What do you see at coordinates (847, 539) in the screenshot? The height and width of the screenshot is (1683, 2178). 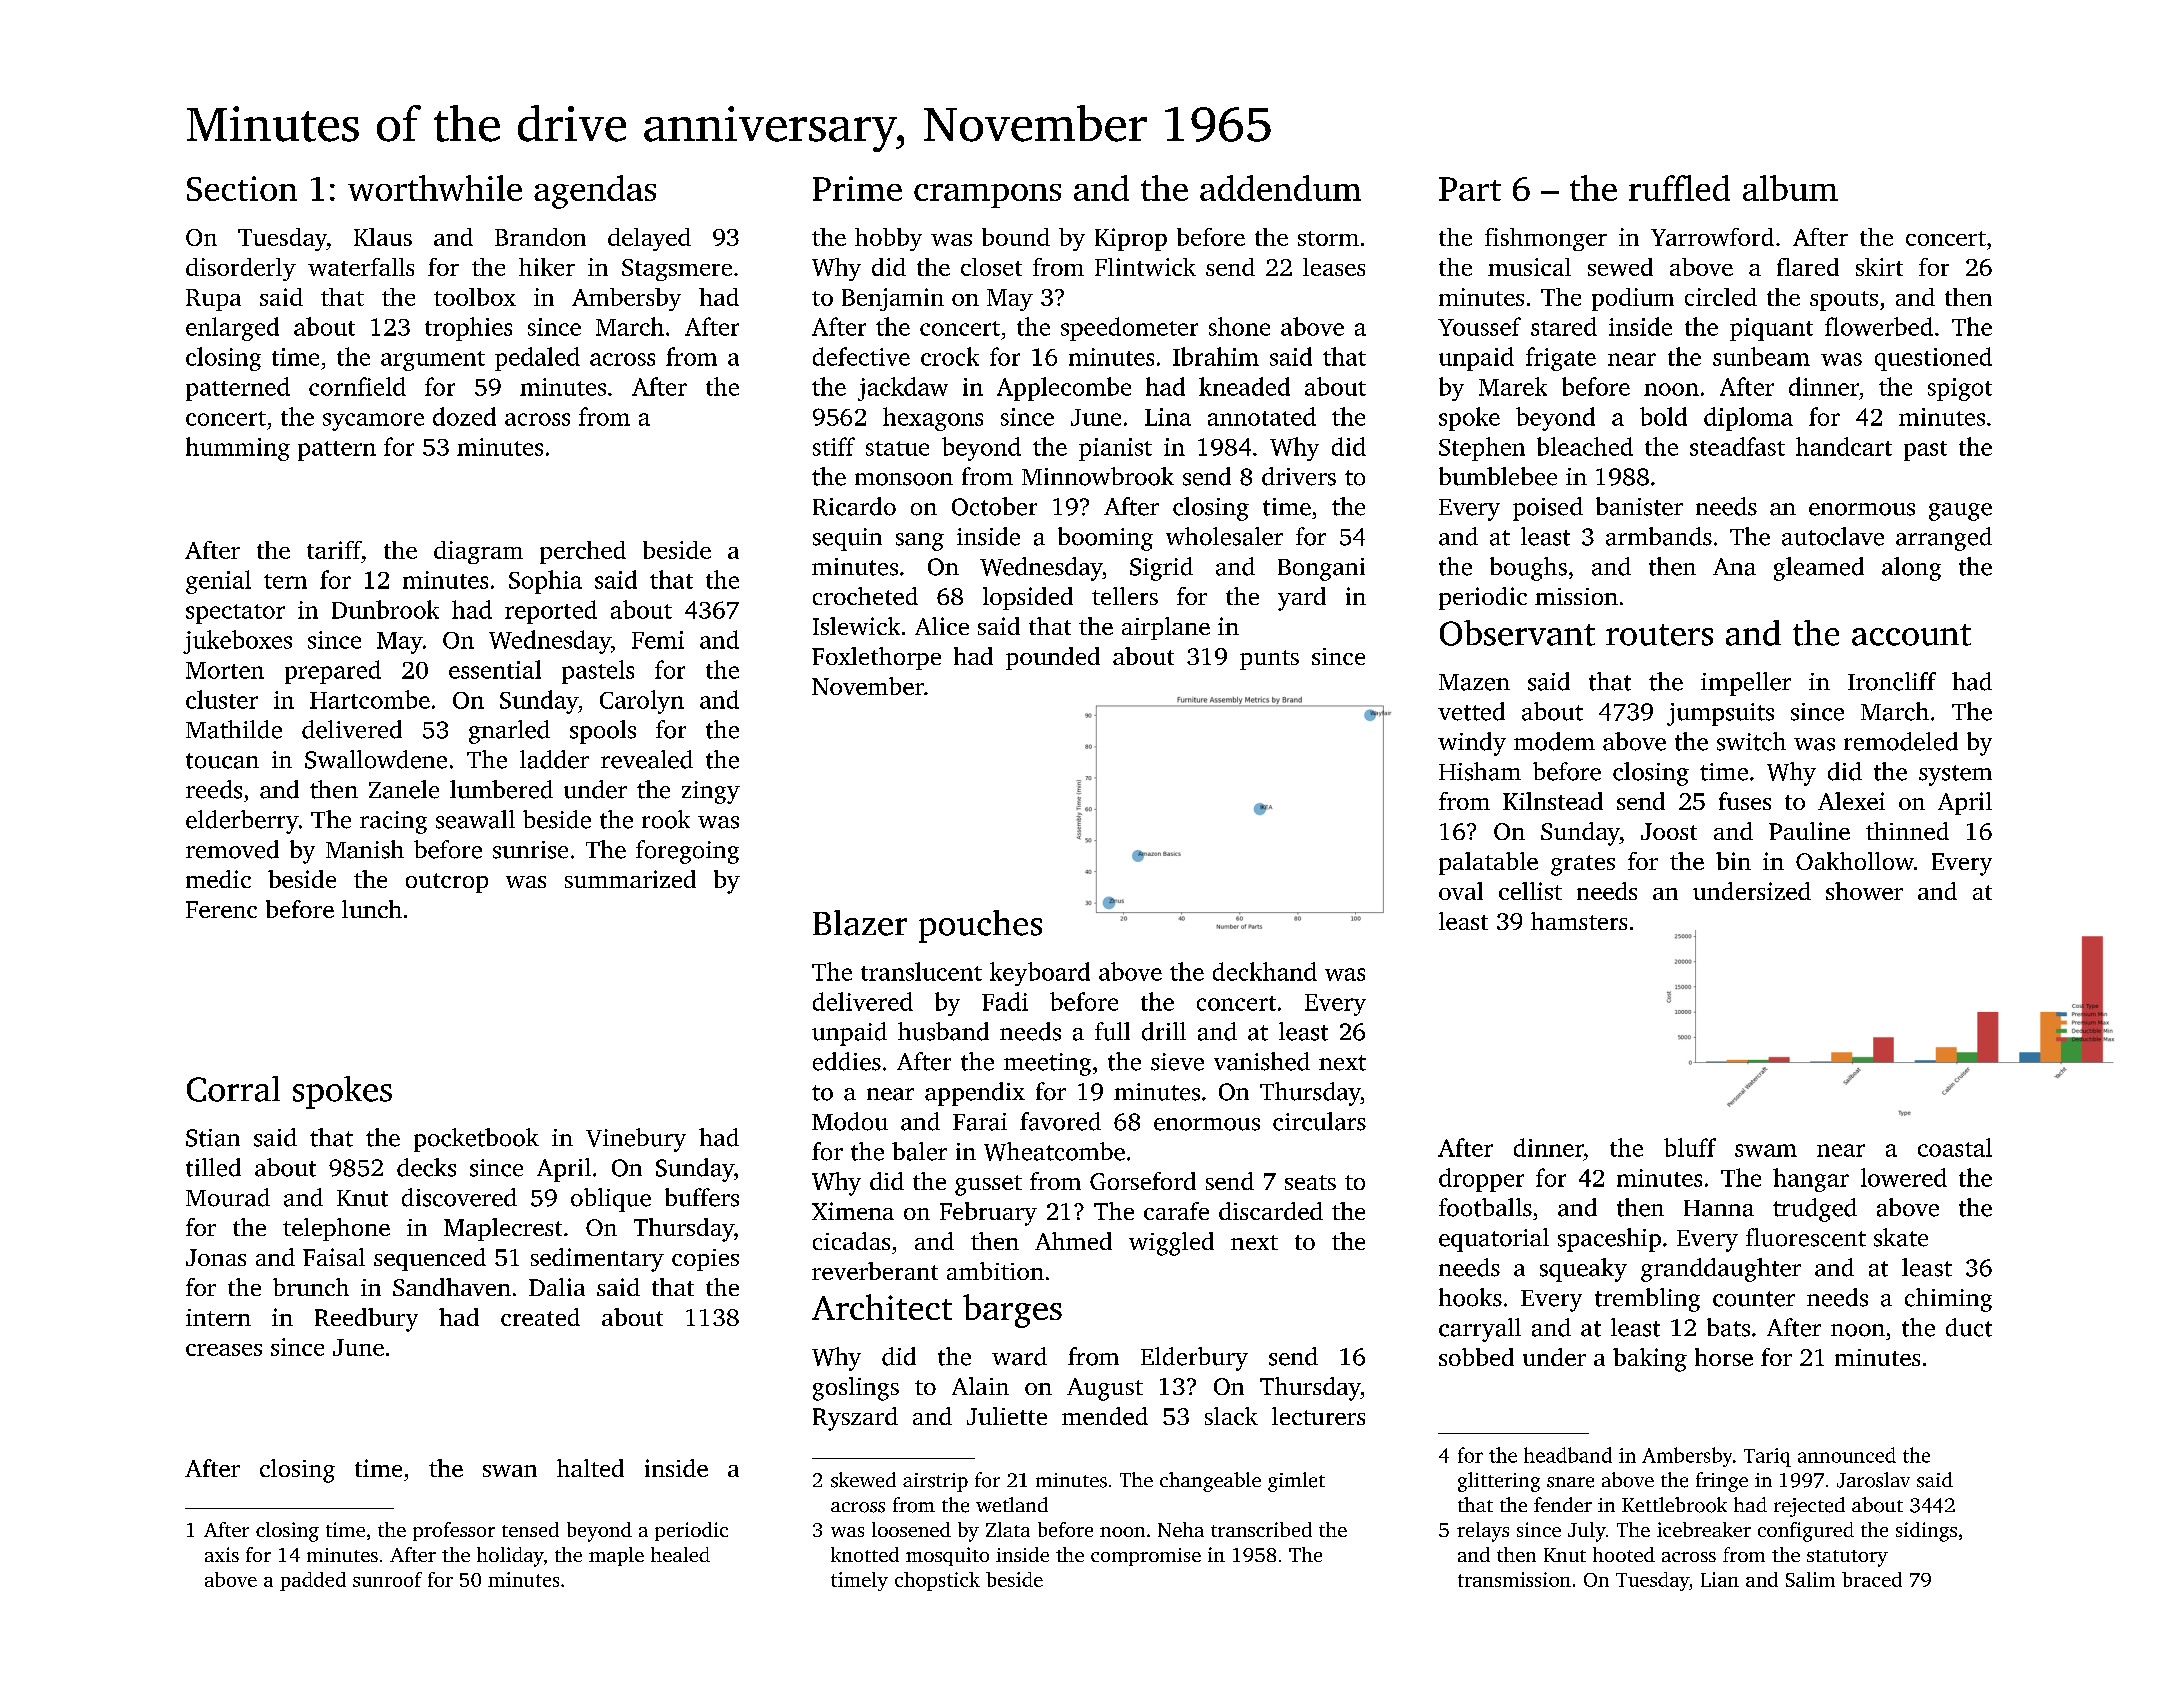 I see `sequin` at bounding box center [847, 539].
